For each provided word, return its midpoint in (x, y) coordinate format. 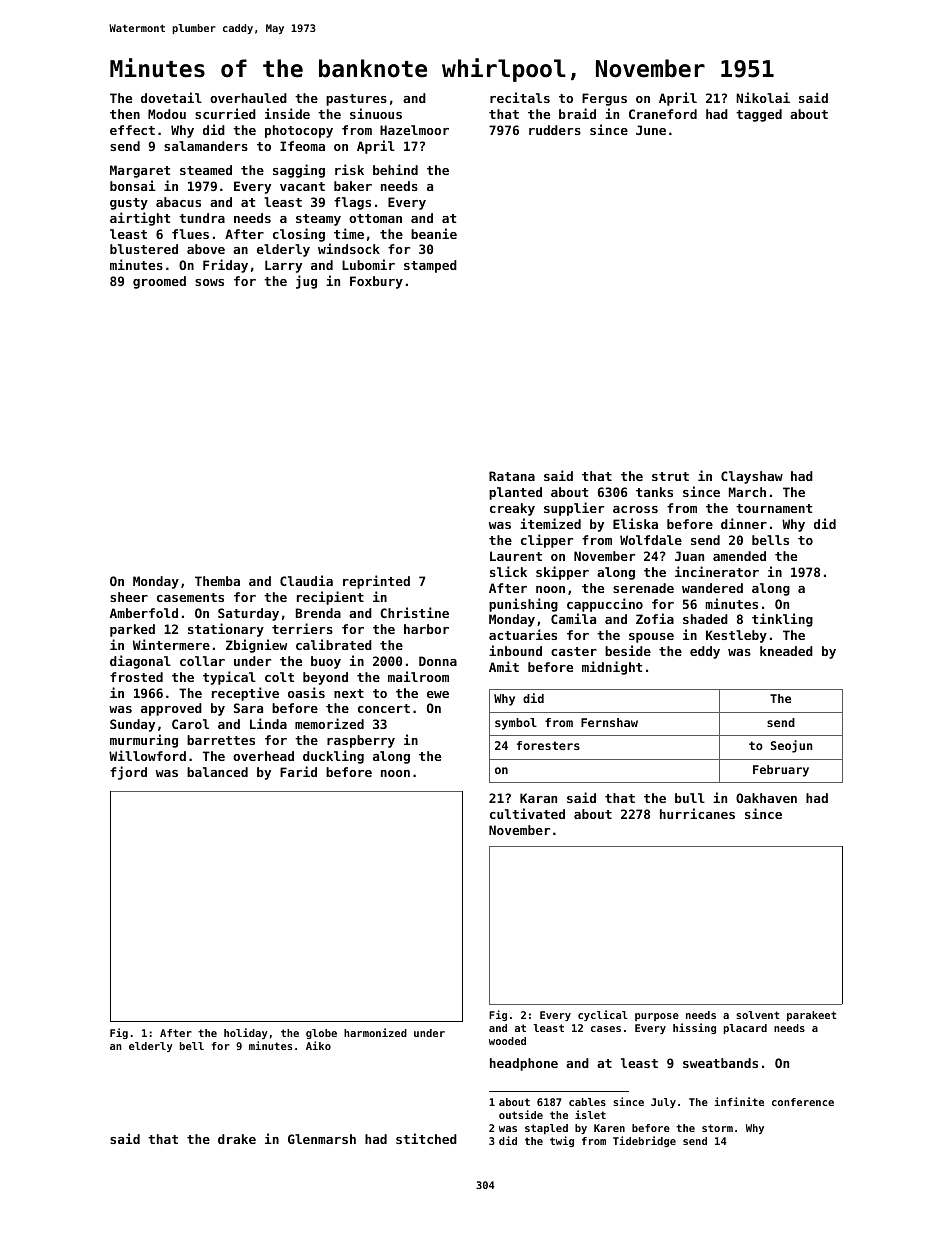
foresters (548, 745)
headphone (524, 1064)
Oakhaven (766, 798)
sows (209, 282)
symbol (516, 724)
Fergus (604, 99)
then (125, 114)
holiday (246, 1033)
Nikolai (763, 97)
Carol (190, 724)
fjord (128, 773)
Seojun (792, 746)
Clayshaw (752, 477)
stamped (430, 266)
